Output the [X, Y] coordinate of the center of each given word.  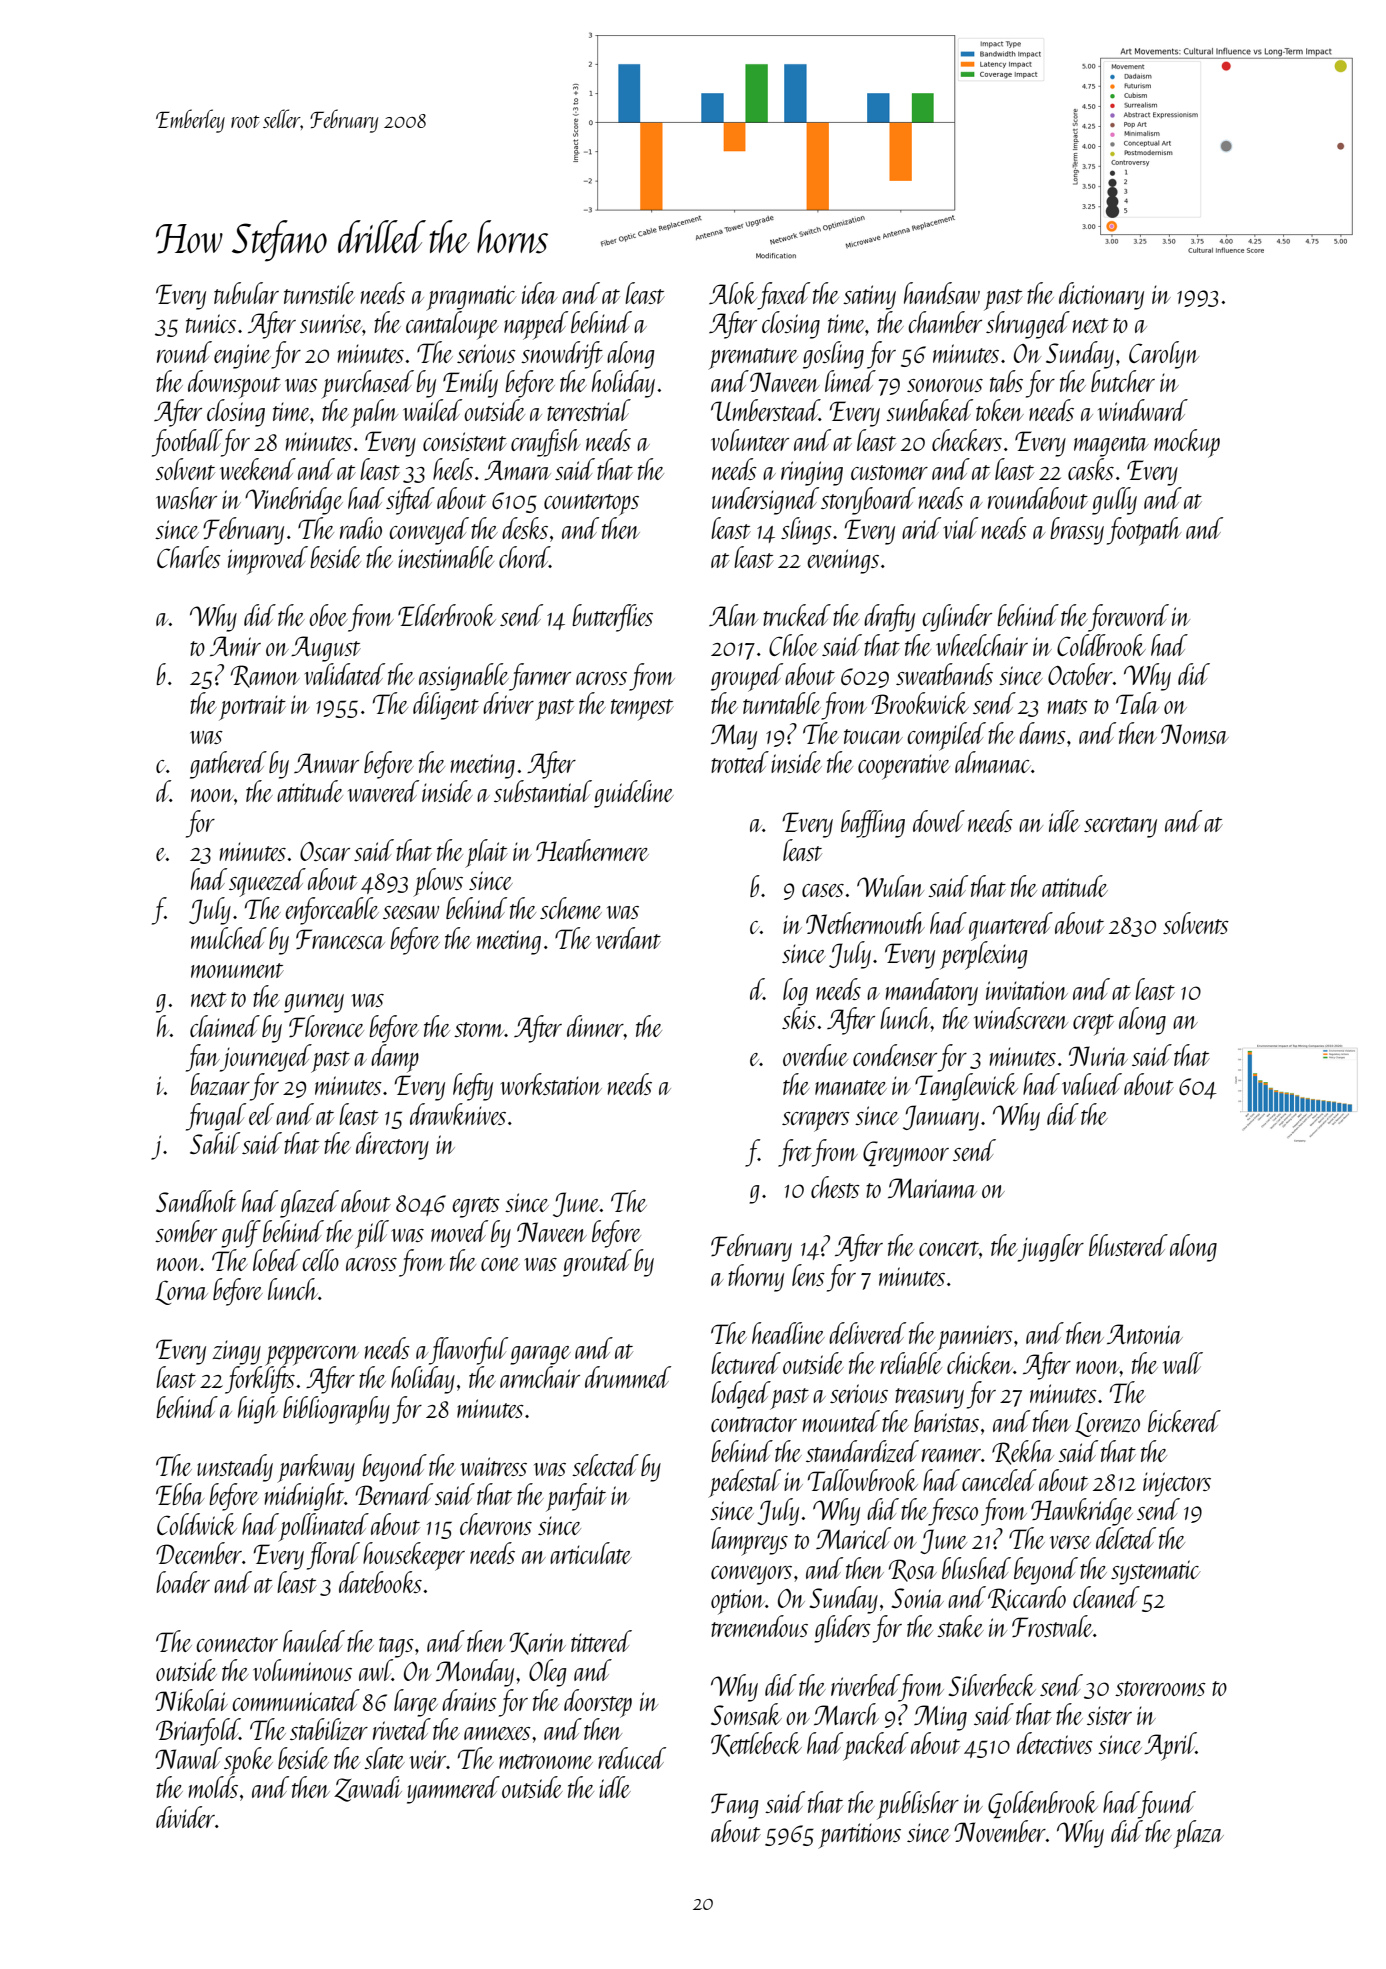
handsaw [942, 293]
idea [539, 293]
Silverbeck [992, 1685]
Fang [735, 1806]
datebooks [380, 1582]
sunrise [331, 323]
